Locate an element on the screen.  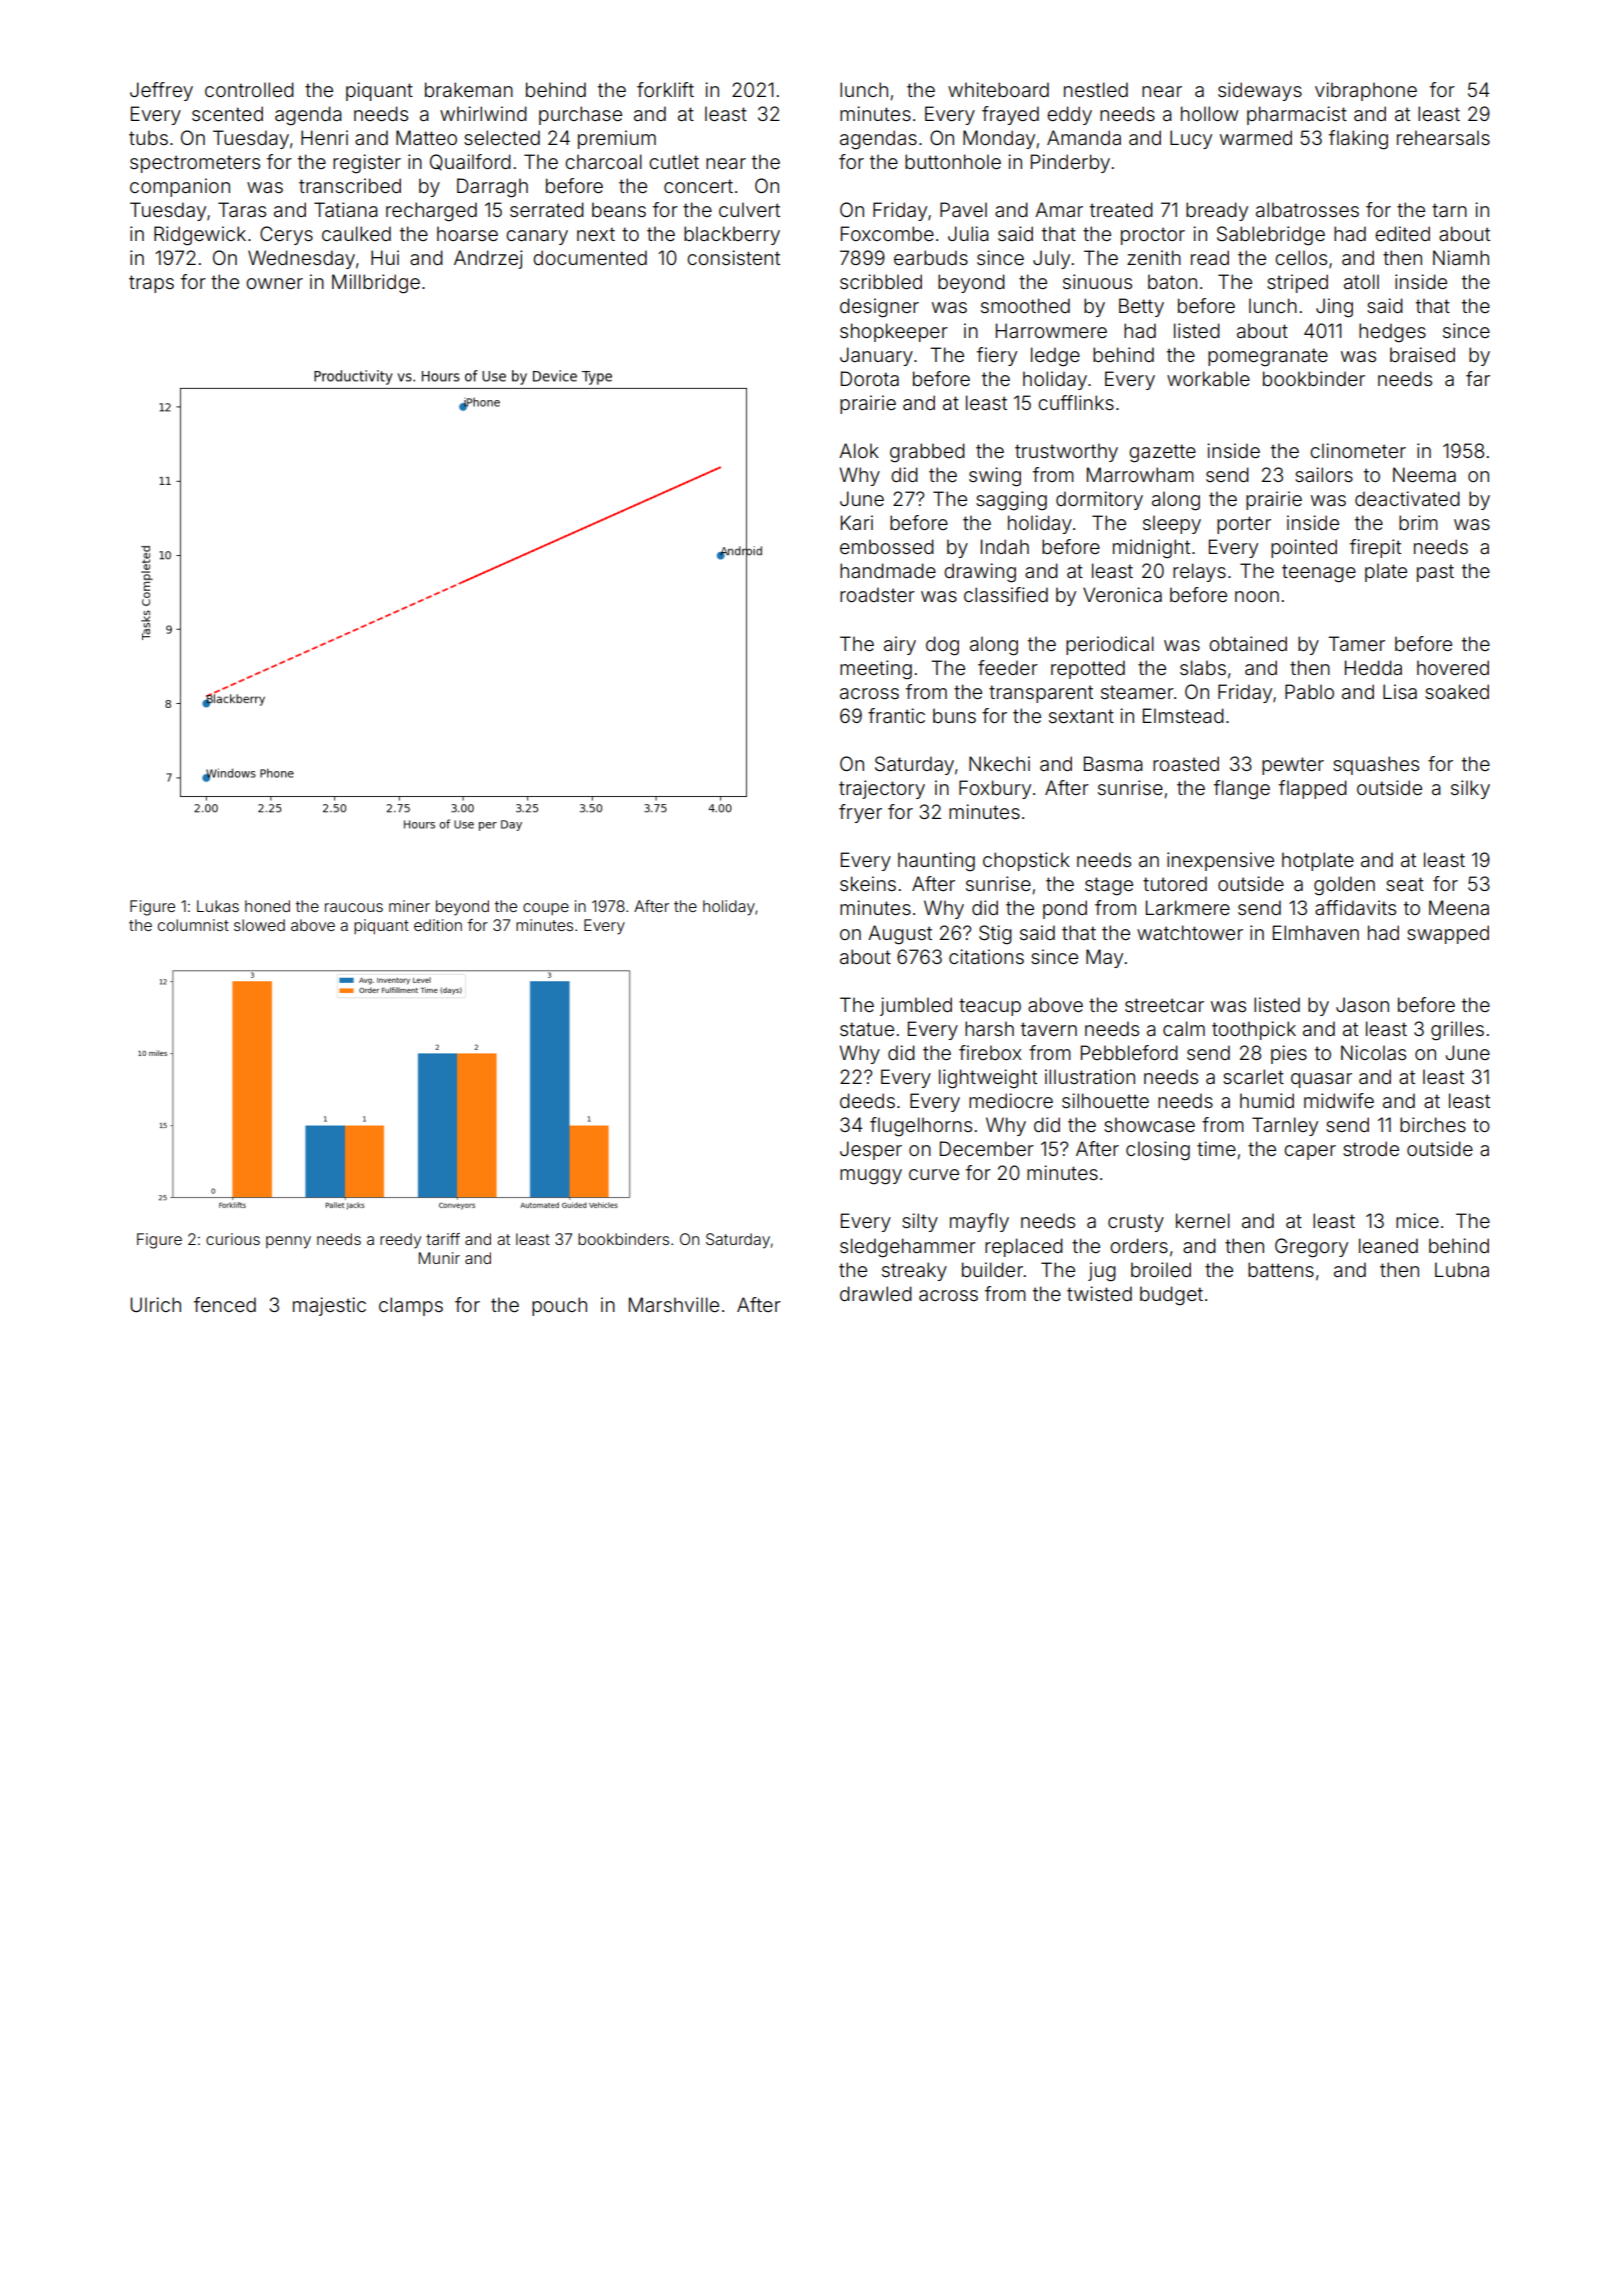
buttonhole is located at coordinates (953, 161).
